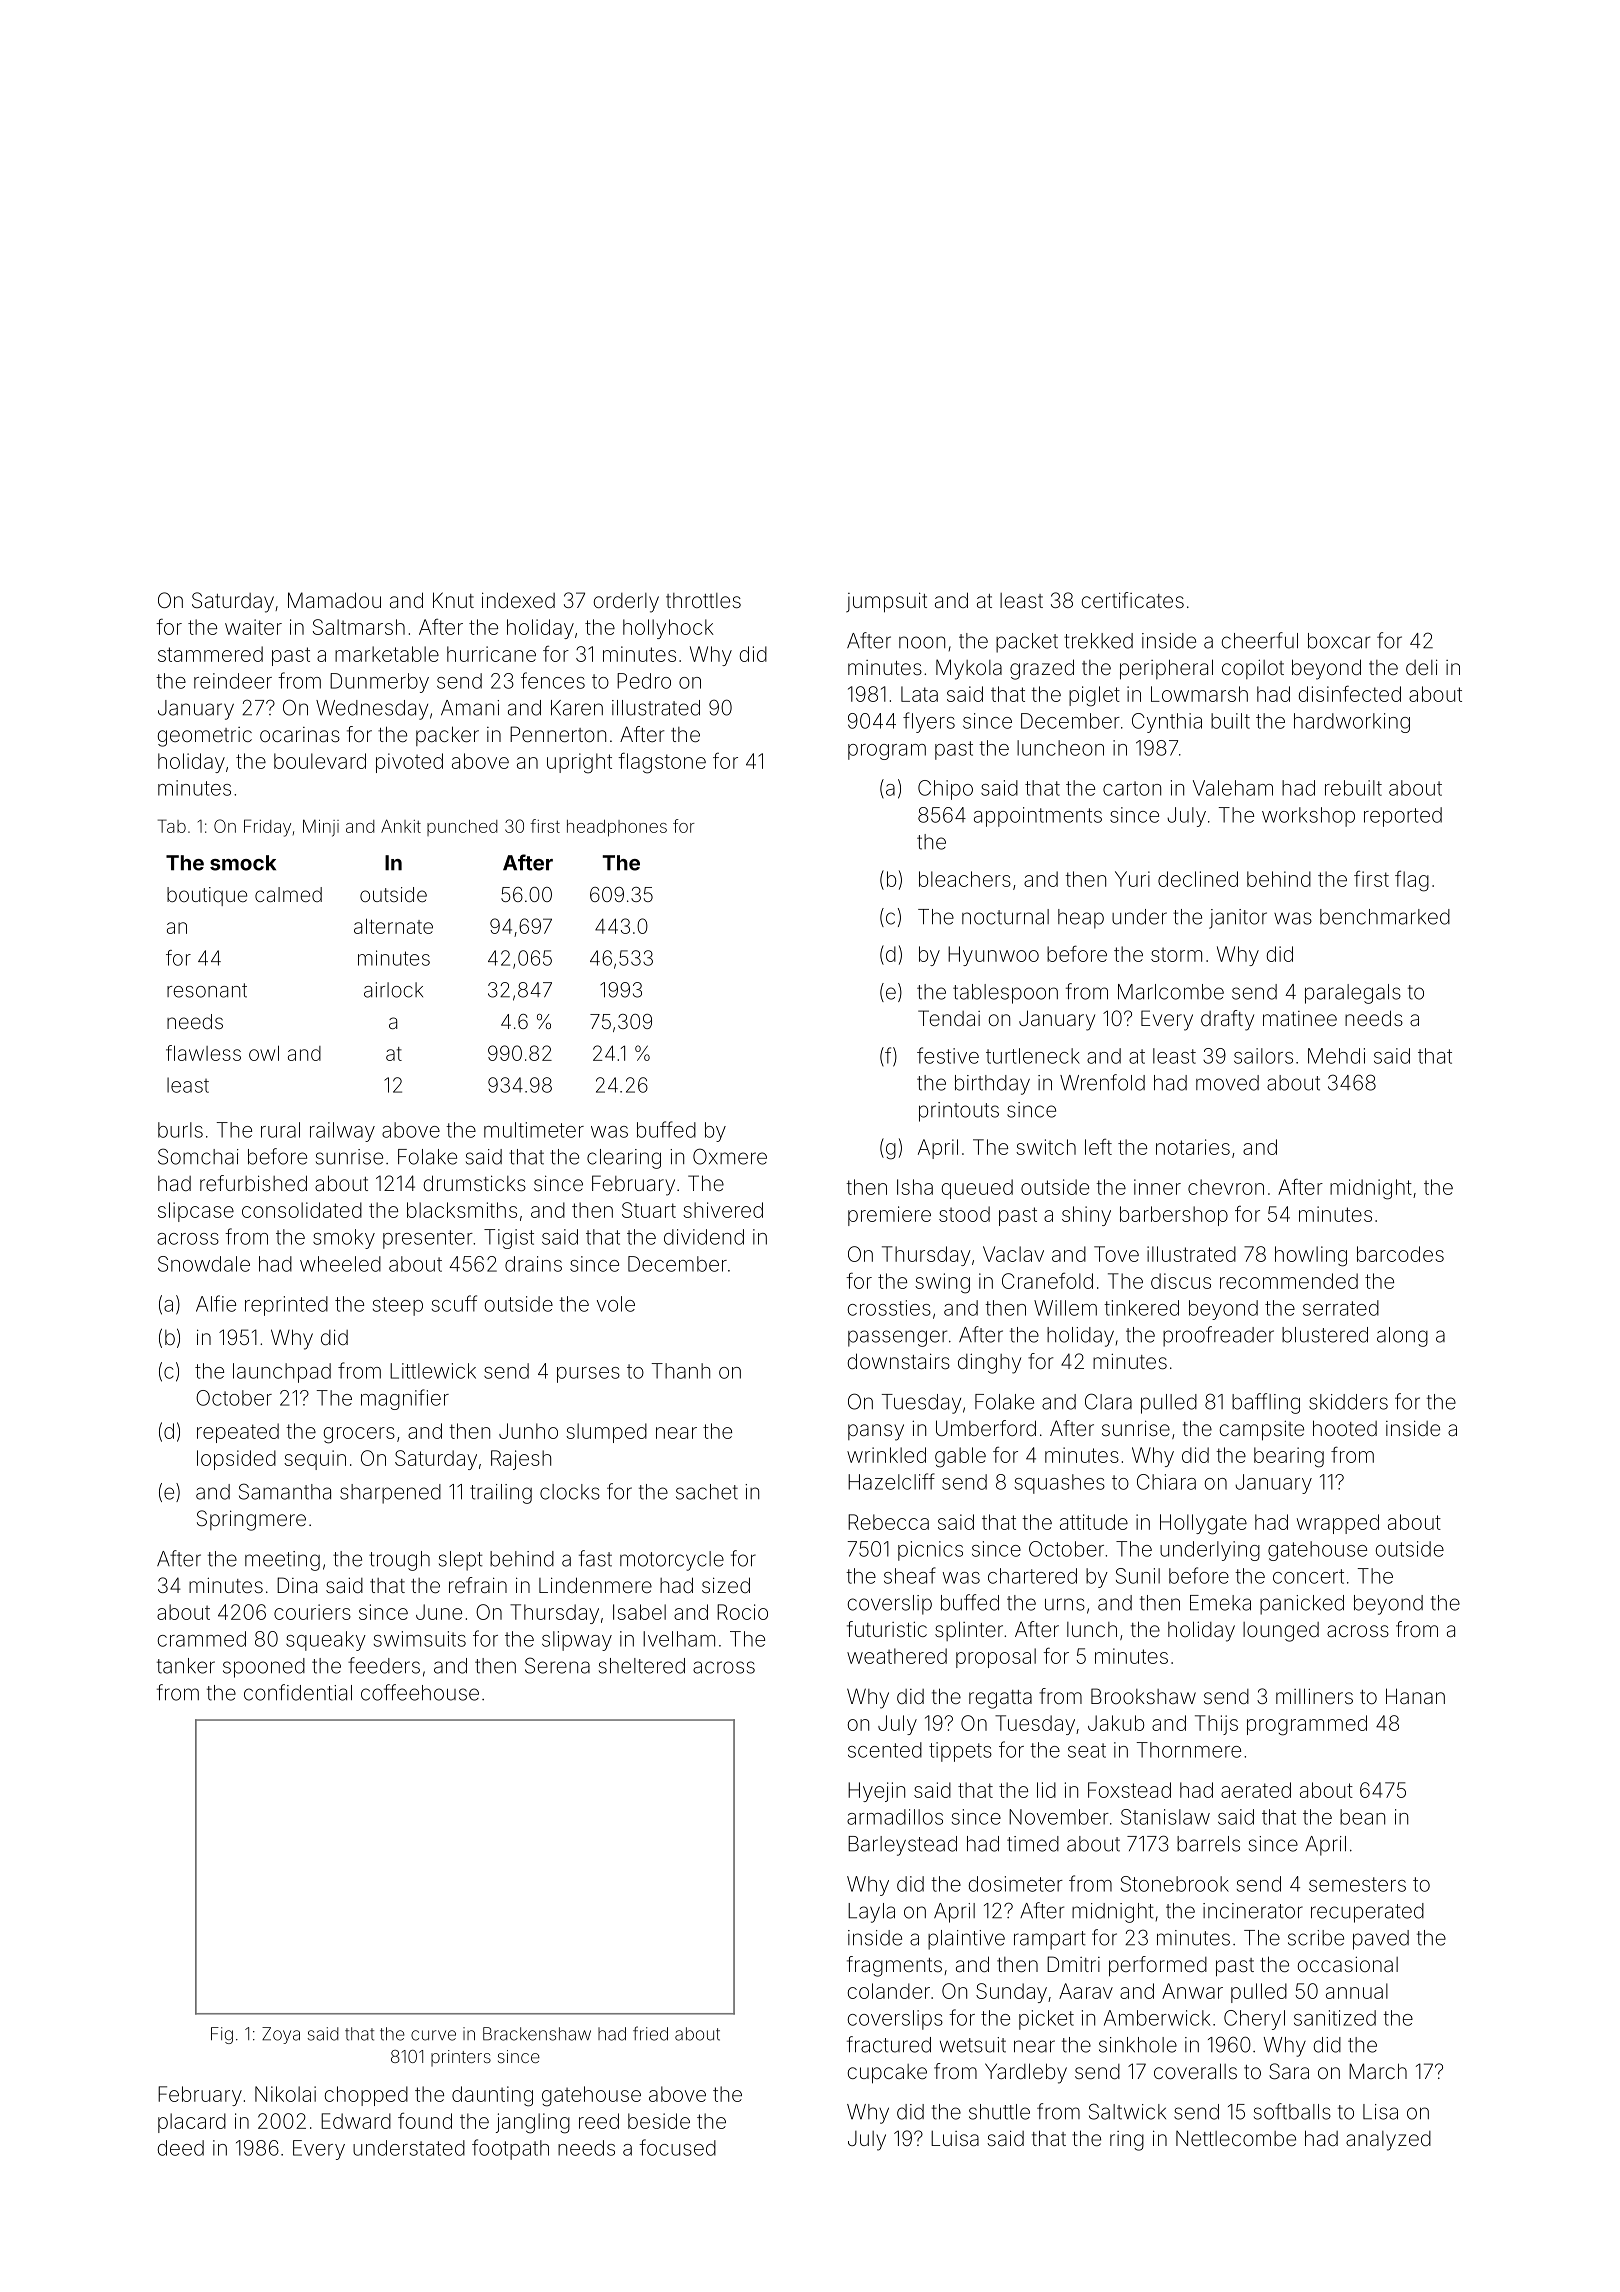 The height and width of the screenshot is (2292, 1620). Describe the element at coordinates (945, 790) in the screenshot. I see `Chipo` at that location.
